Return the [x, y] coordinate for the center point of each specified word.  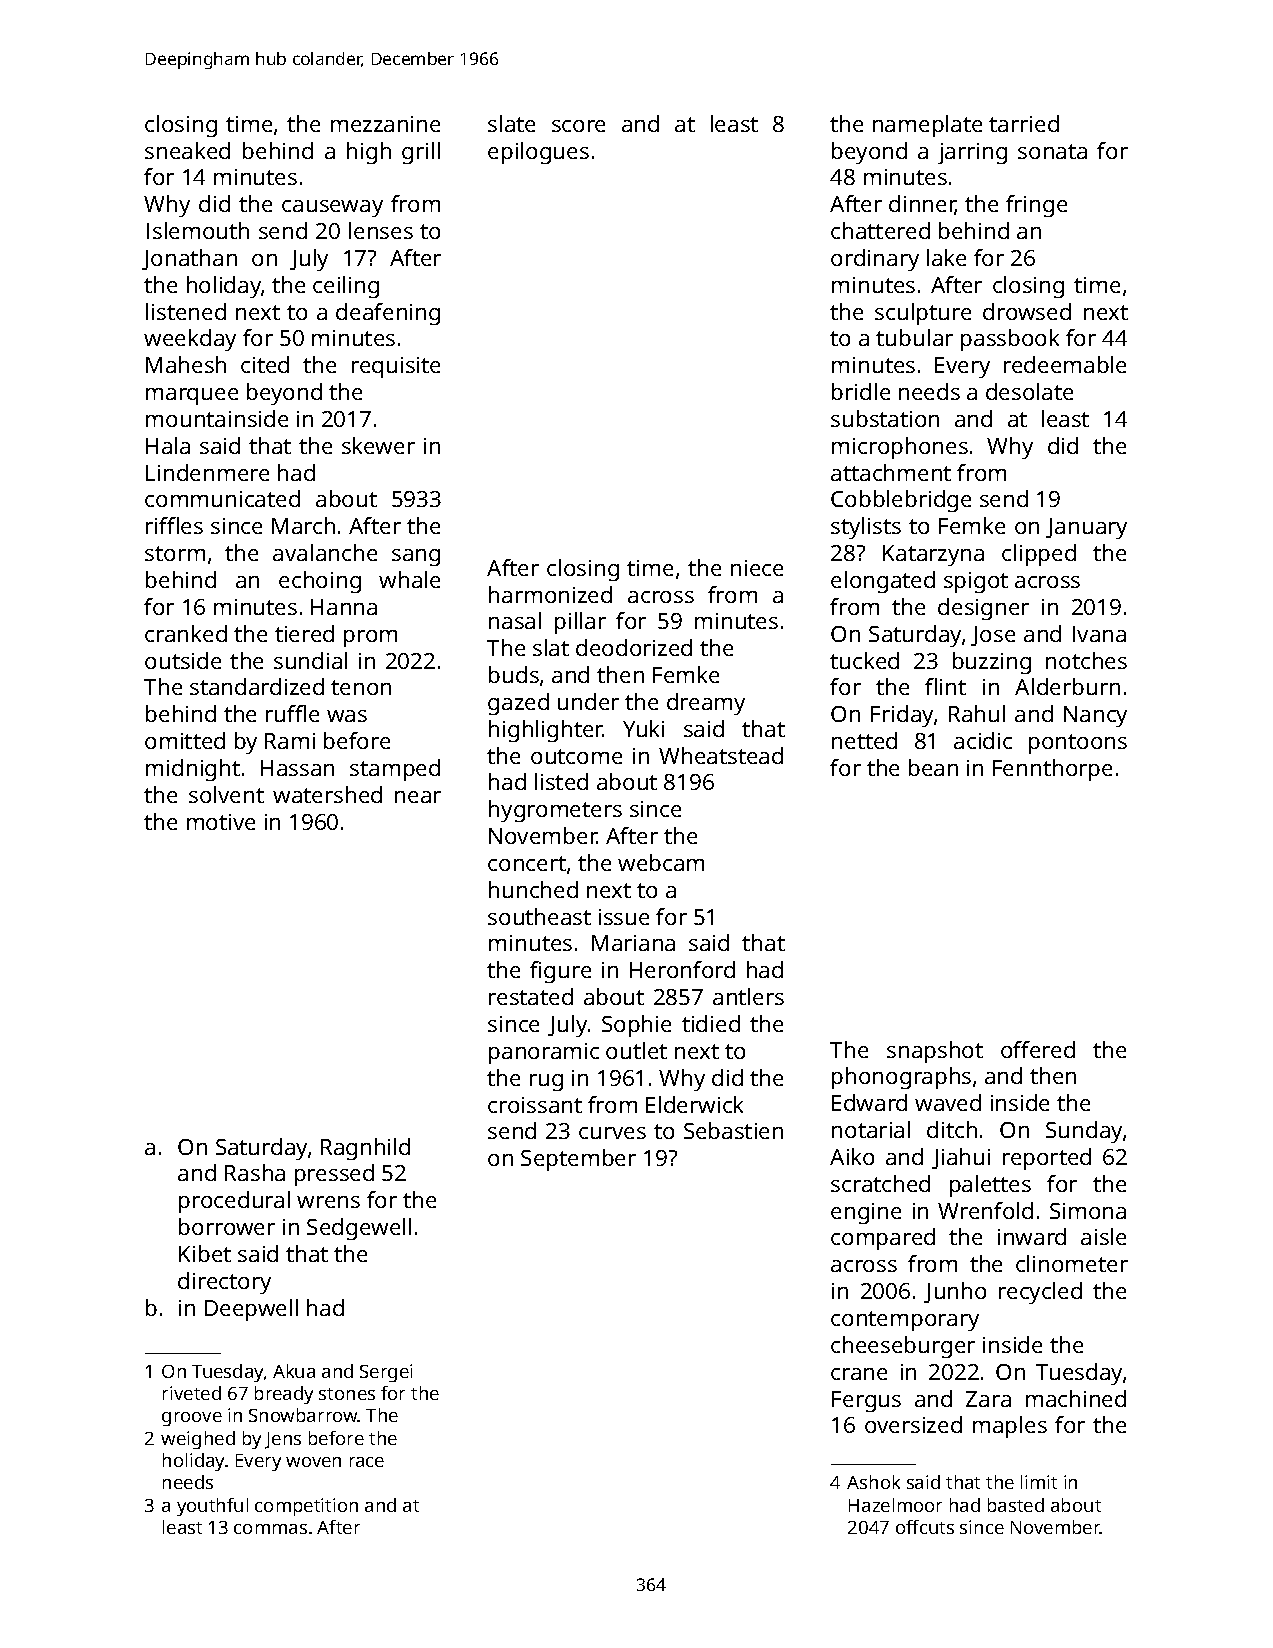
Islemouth [198, 230]
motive [221, 822]
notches [1086, 660]
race [367, 1462]
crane [859, 1374]
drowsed [1027, 311]
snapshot [935, 1052]
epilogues [538, 153]
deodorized [634, 647]
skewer [378, 445]
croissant [535, 1105]
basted [1016, 1505]
